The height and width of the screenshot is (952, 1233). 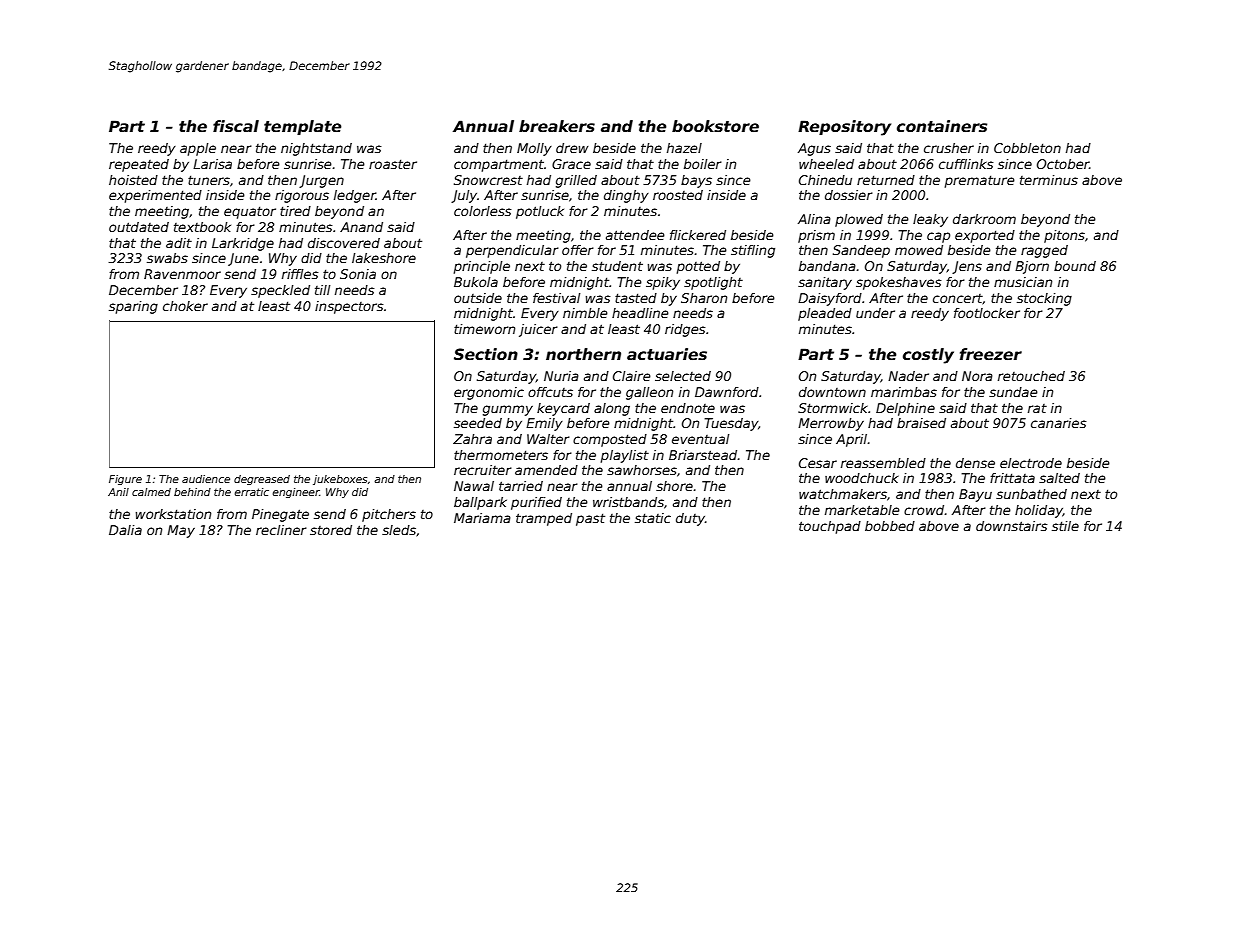 I want to click on Snowcrest, so click(x=488, y=180).
